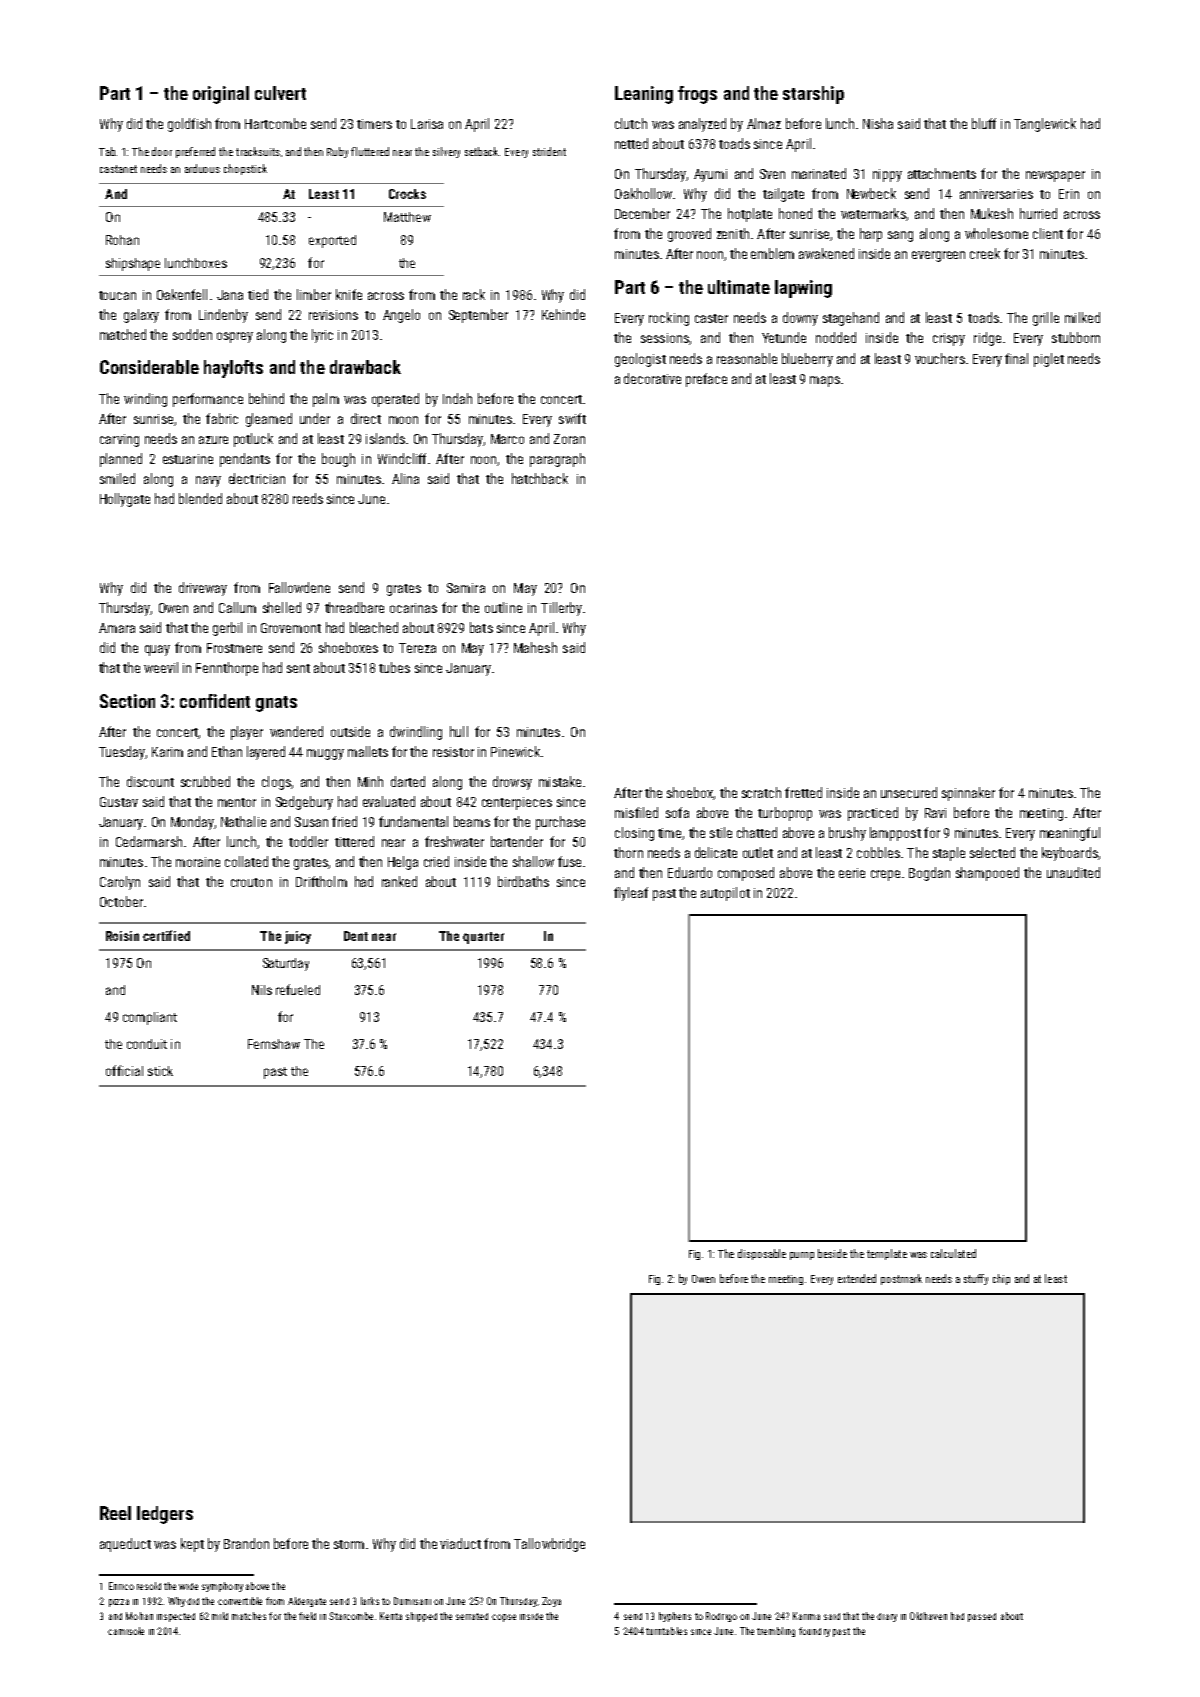  Describe the element at coordinates (119, 802) in the page. I see `Gustav` at that location.
